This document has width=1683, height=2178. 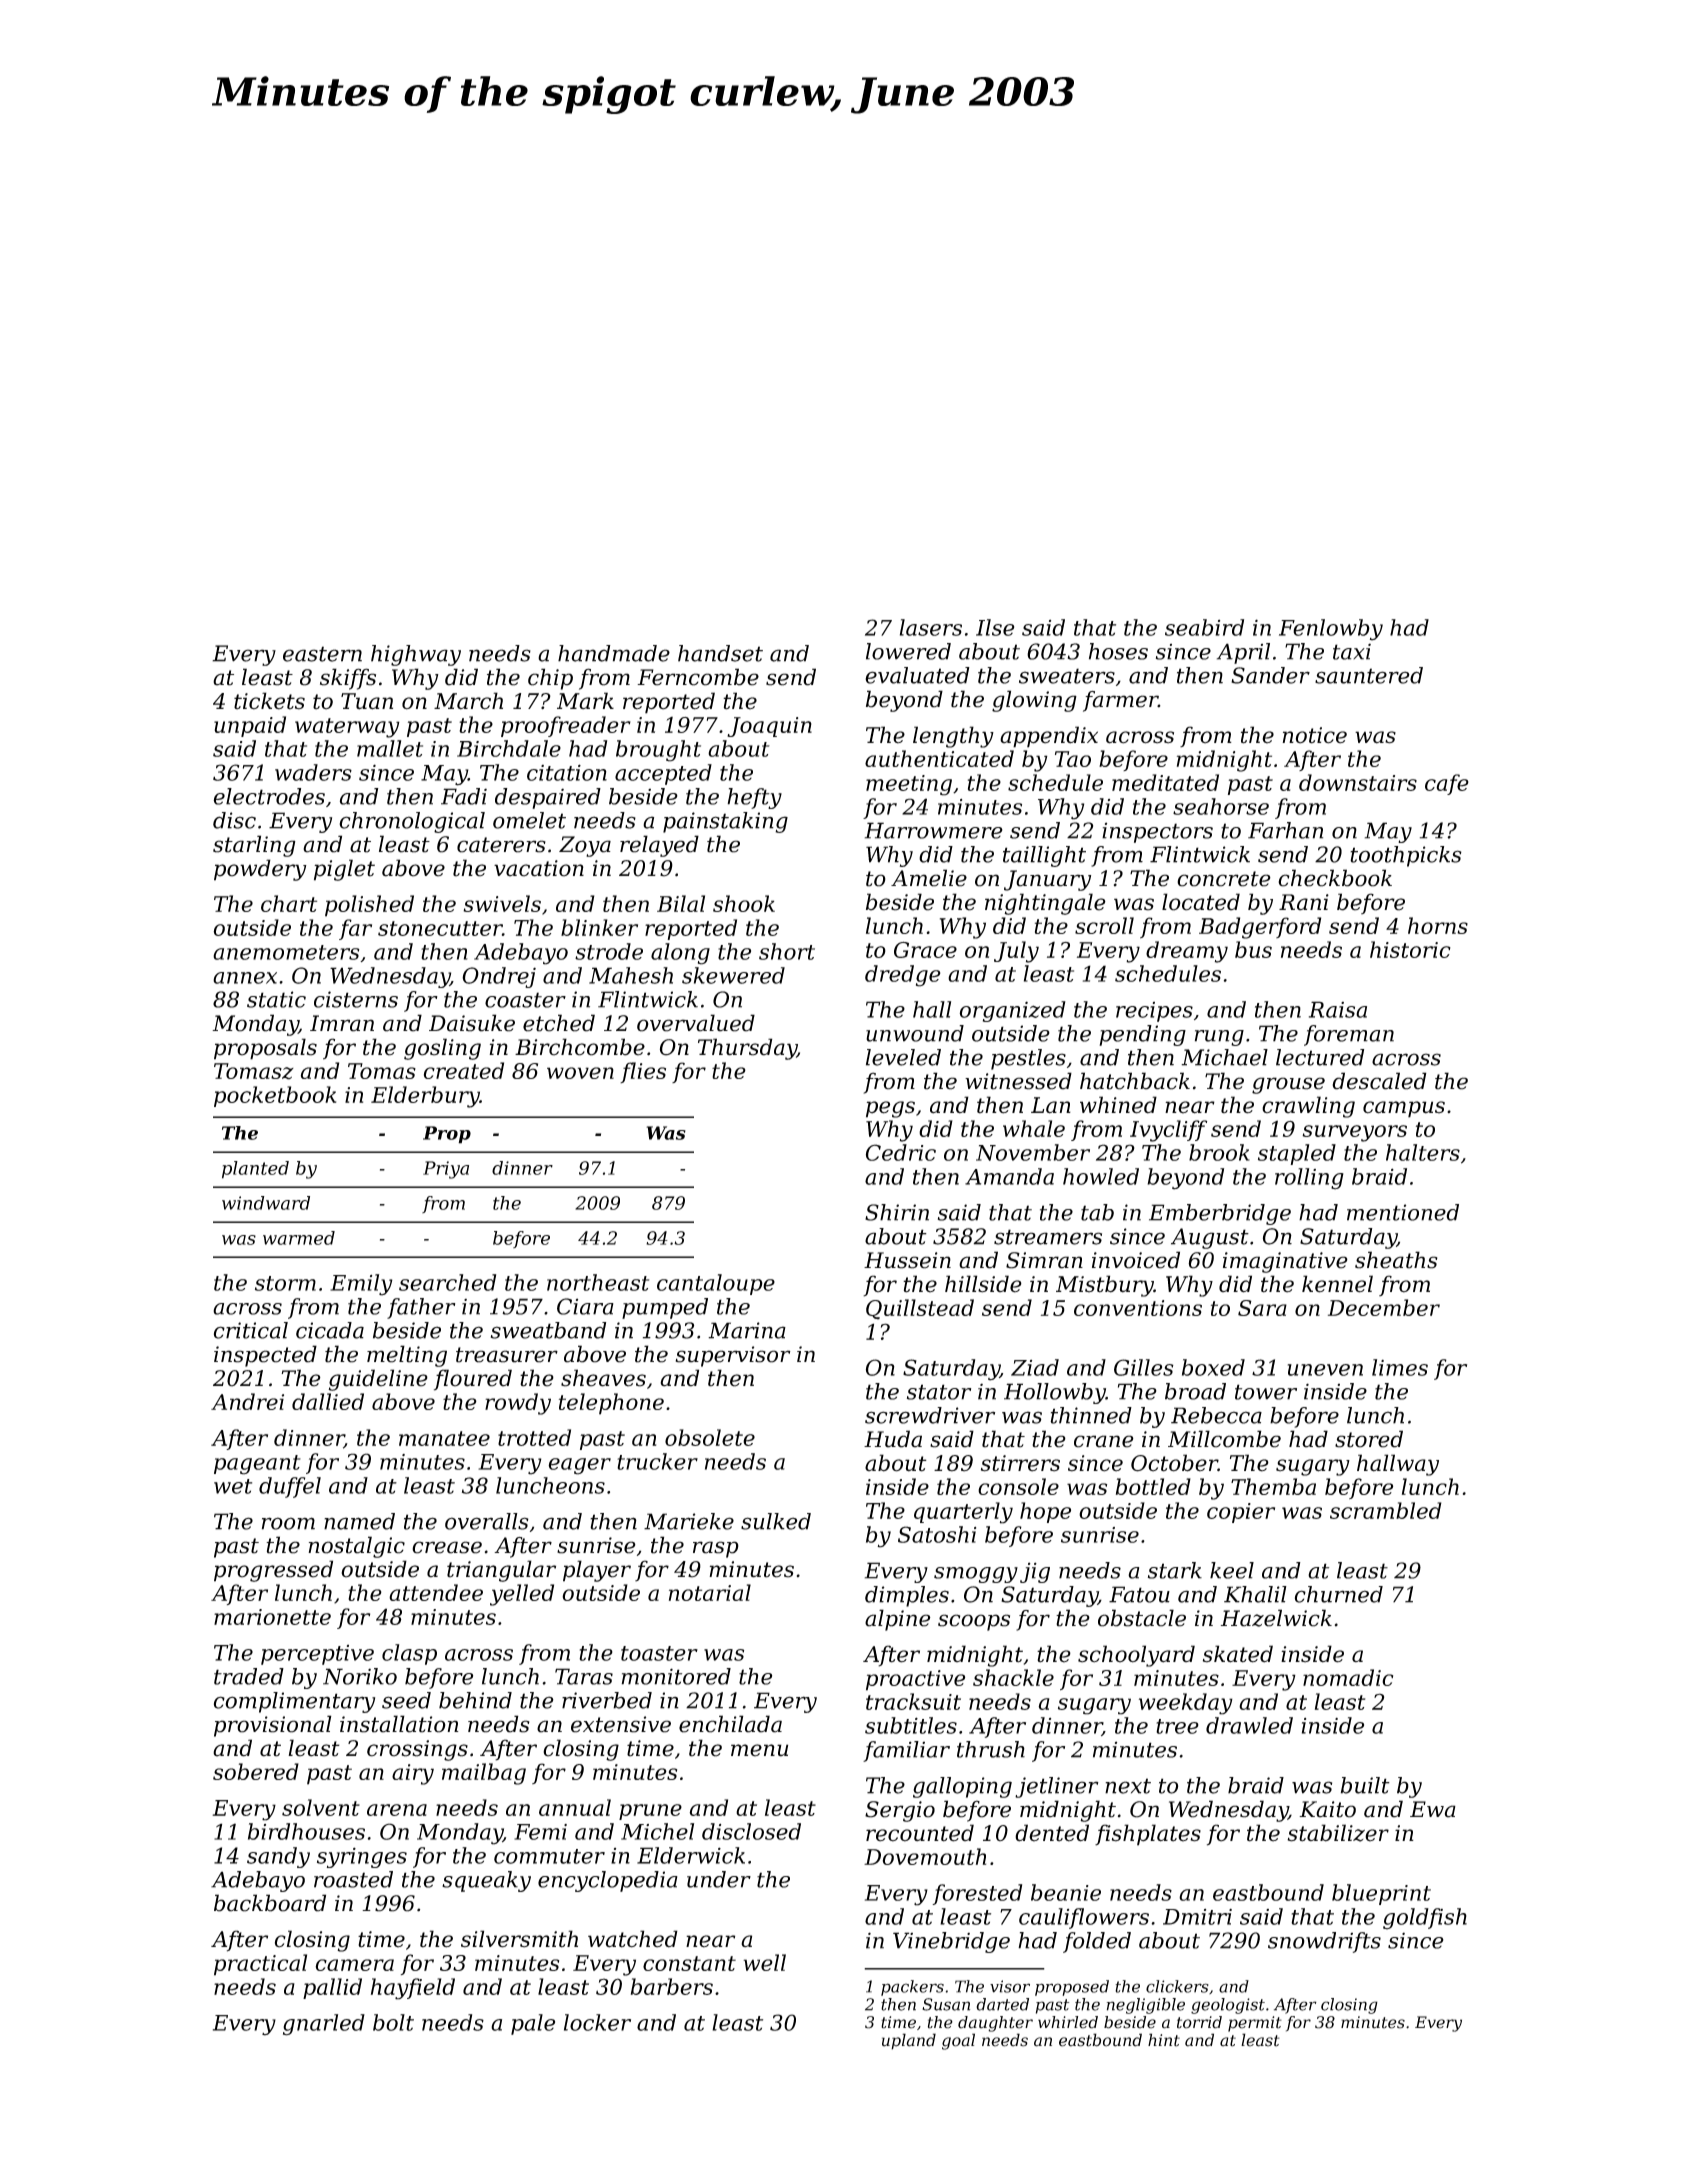 What do you see at coordinates (911, 1725) in the document?
I see `subtitles` at bounding box center [911, 1725].
